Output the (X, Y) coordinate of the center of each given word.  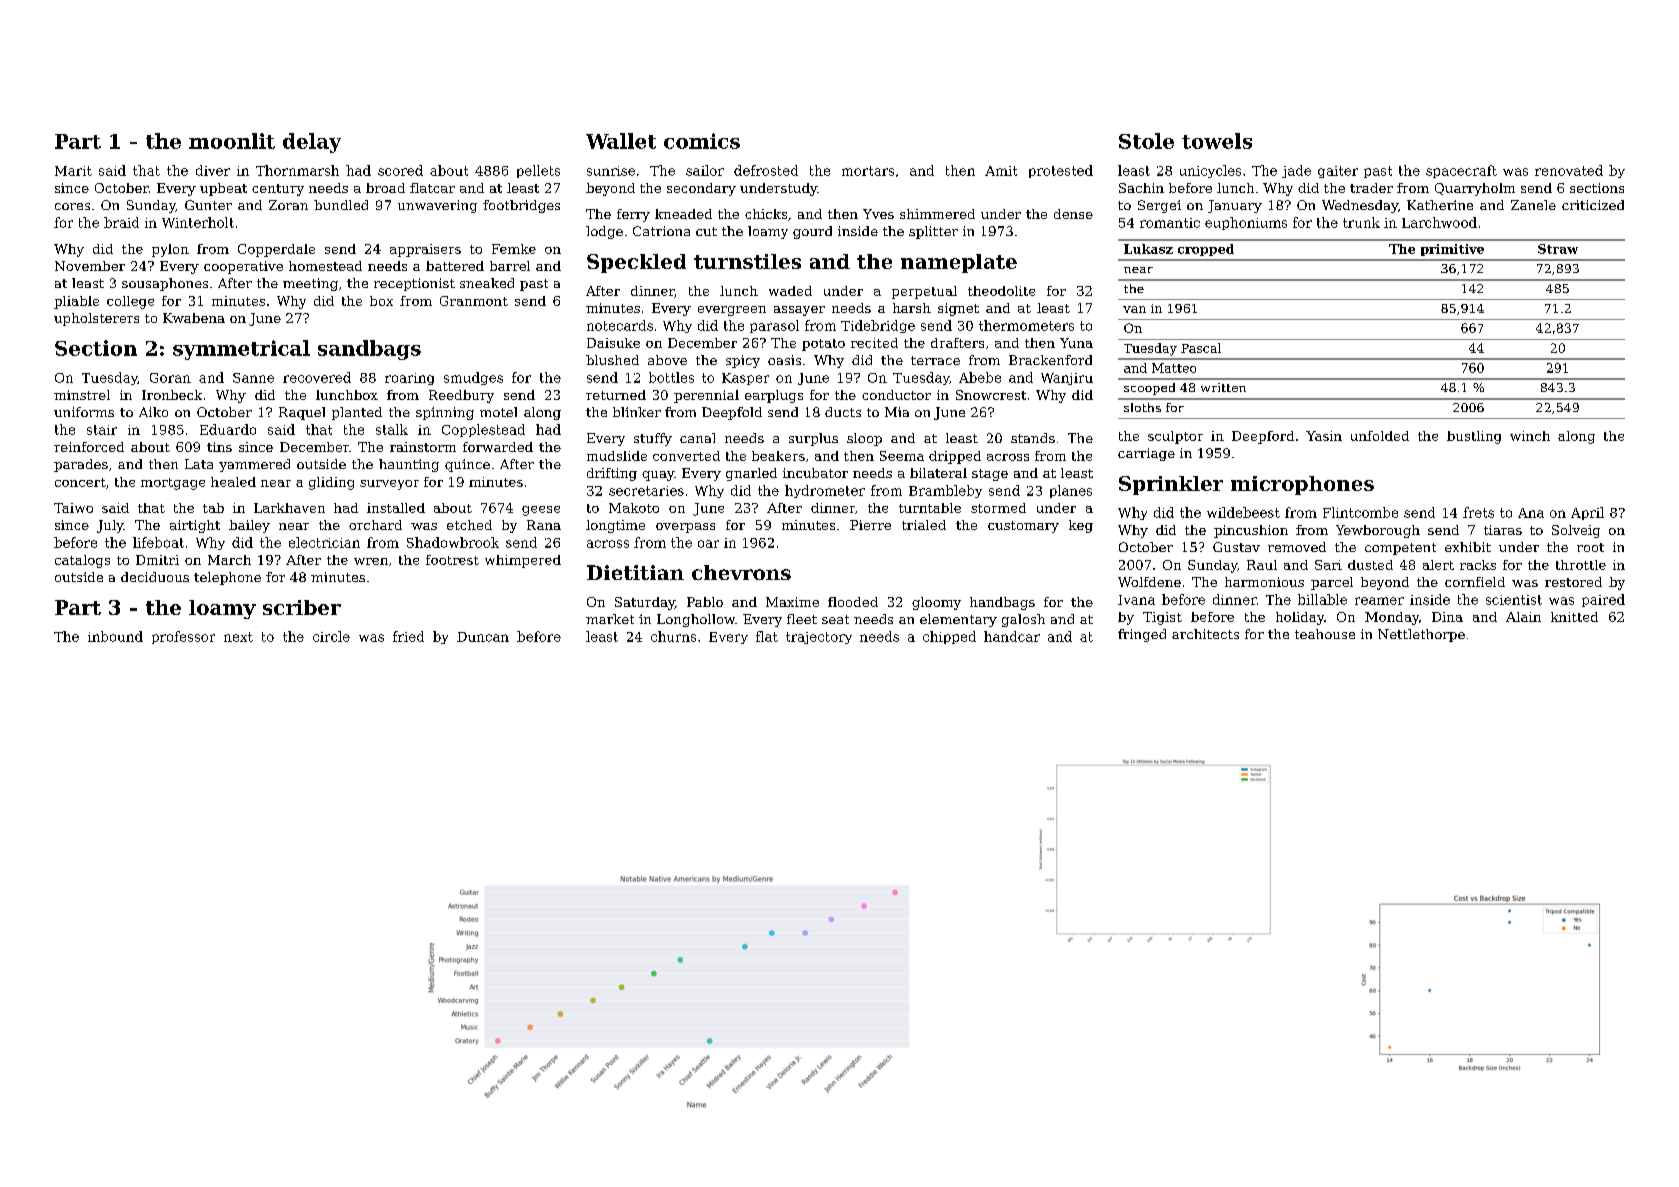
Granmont (474, 301)
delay (312, 143)
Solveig (1576, 531)
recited (874, 343)
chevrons (741, 572)
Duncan (483, 637)
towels (1217, 141)
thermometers (1026, 325)
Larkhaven (289, 508)
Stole (1146, 141)
